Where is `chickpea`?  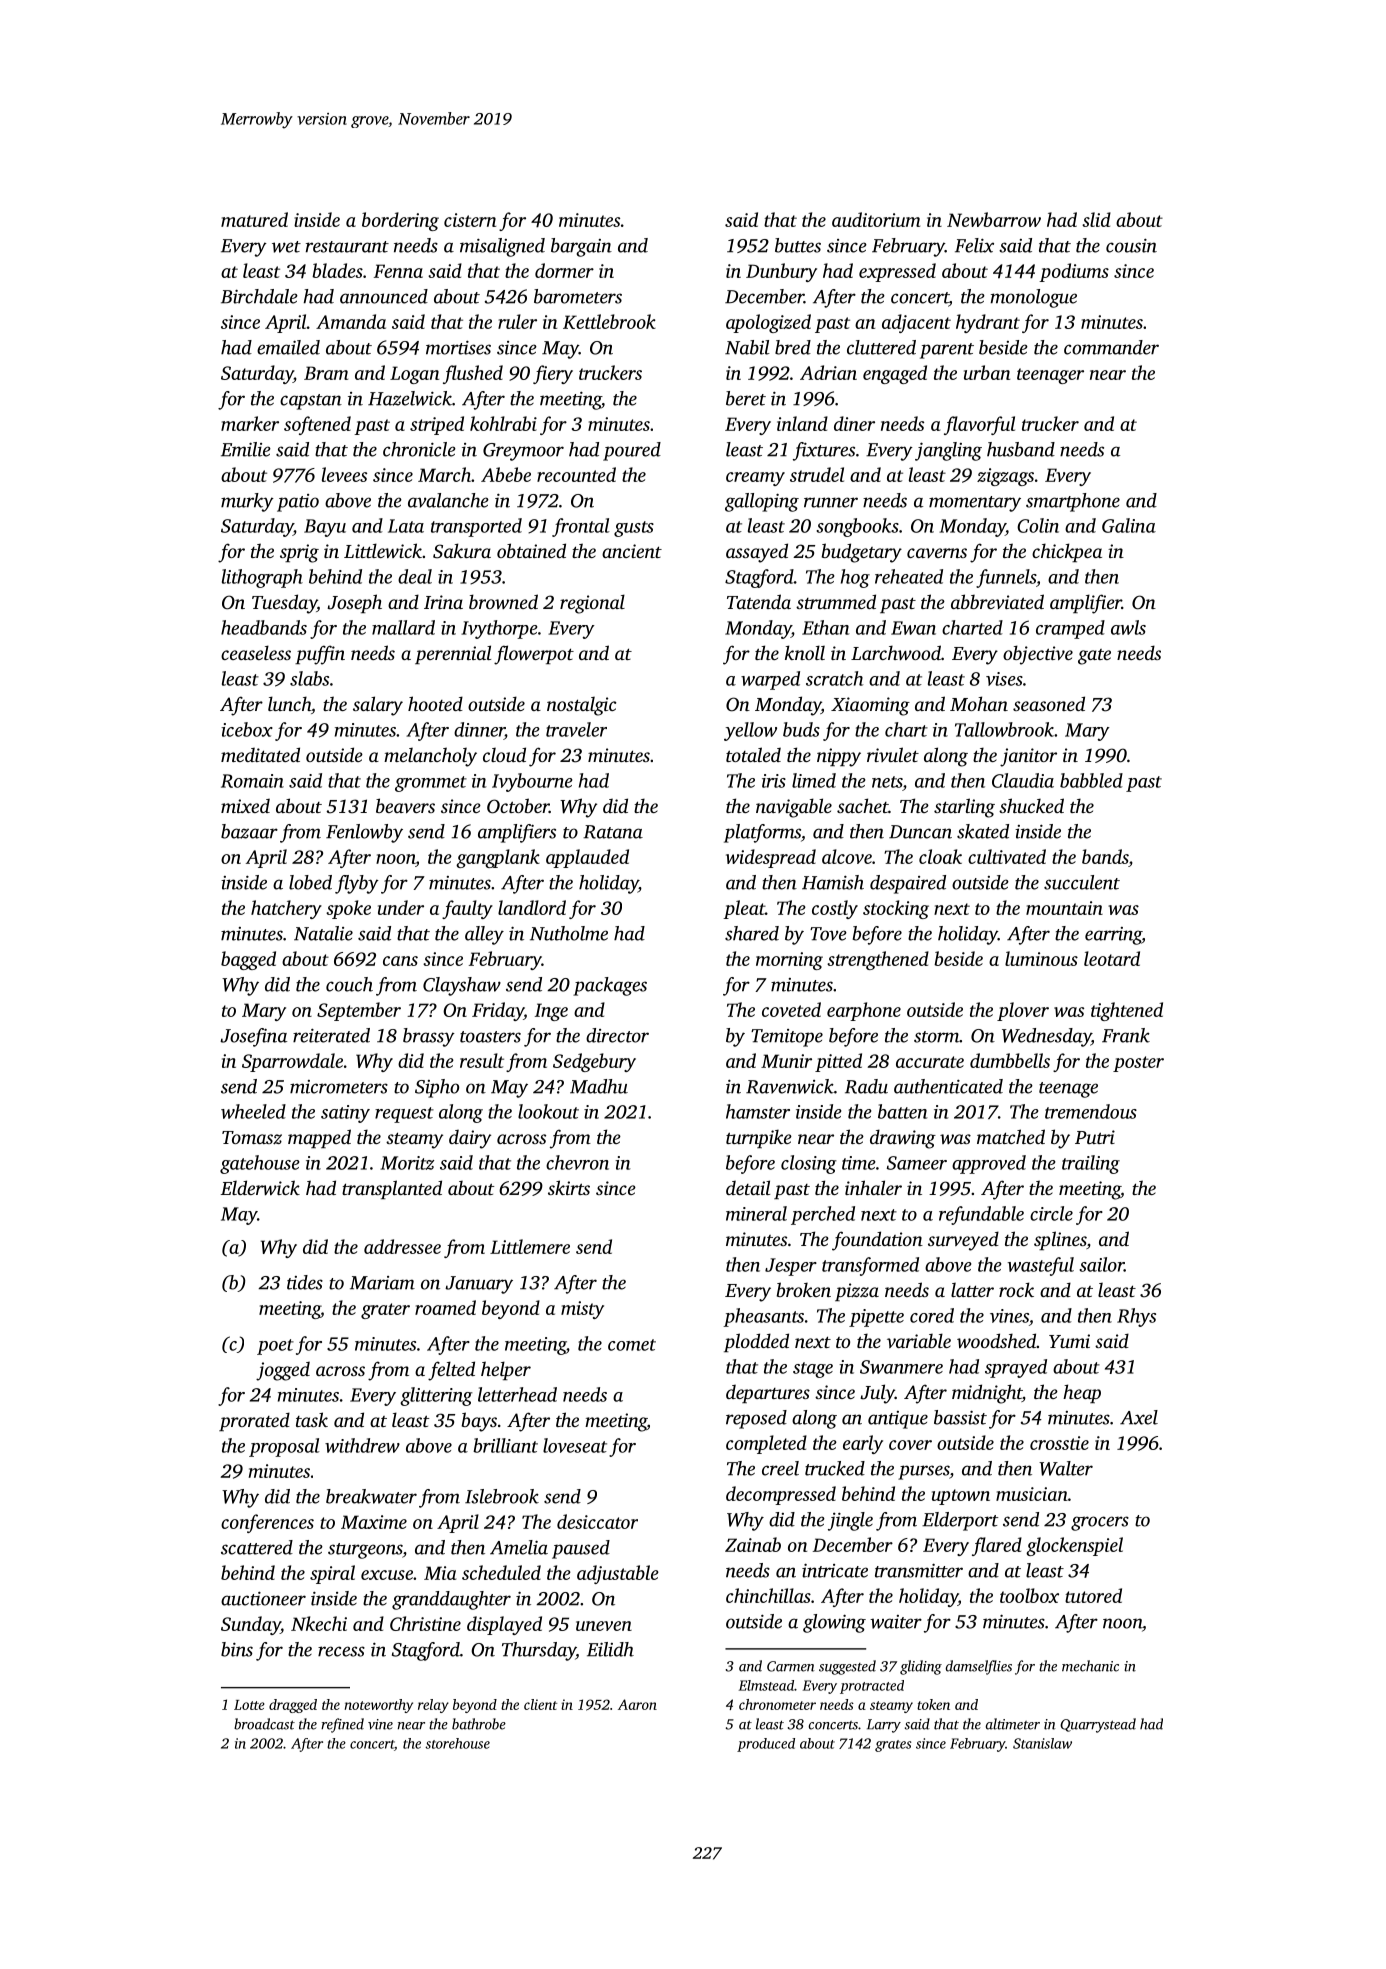 chickpea is located at coordinates (1067, 552).
